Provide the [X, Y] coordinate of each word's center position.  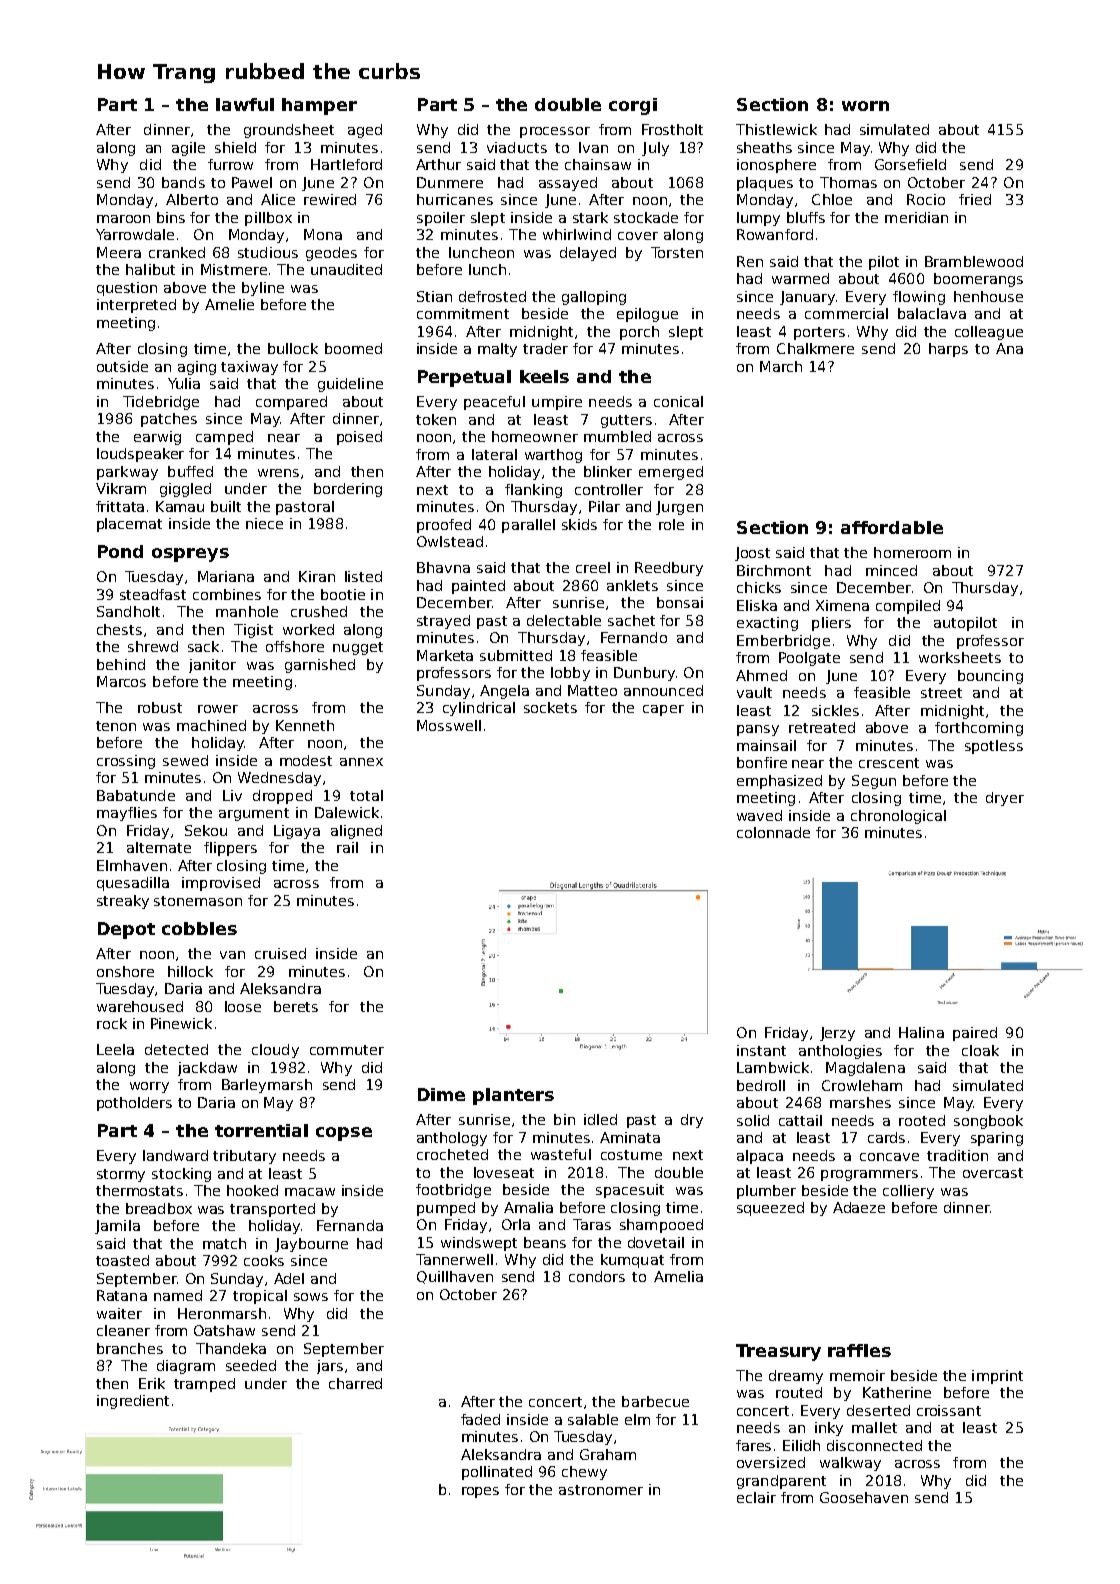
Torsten [677, 252]
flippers [230, 849]
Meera [119, 252]
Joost [752, 554]
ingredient [133, 1402]
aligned [356, 832]
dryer [1005, 799]
